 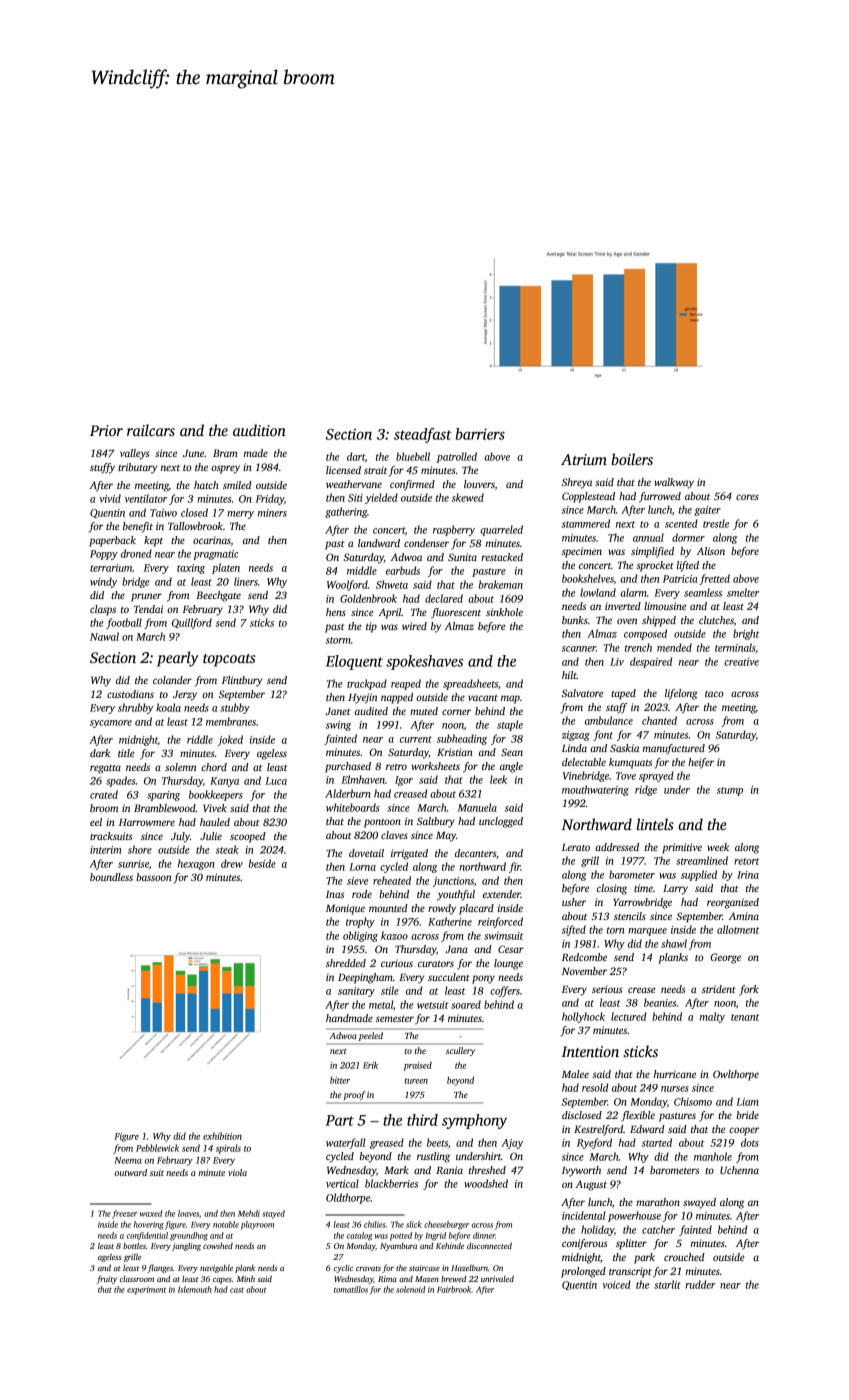 I want to click on sanitary, so click(x=356, y=992).
